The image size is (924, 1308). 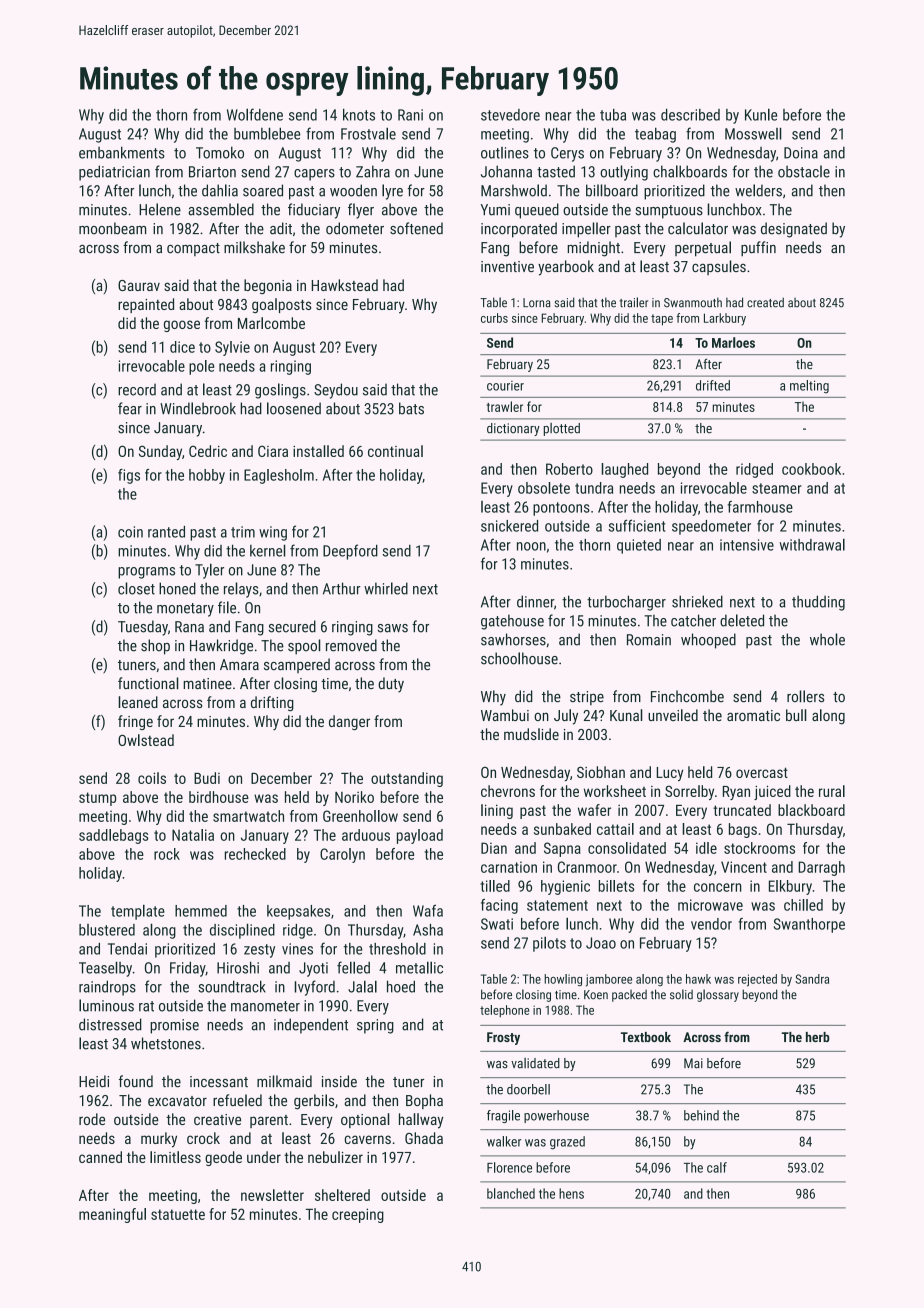 I want to click on steamer, so click(x=777, y=488).
